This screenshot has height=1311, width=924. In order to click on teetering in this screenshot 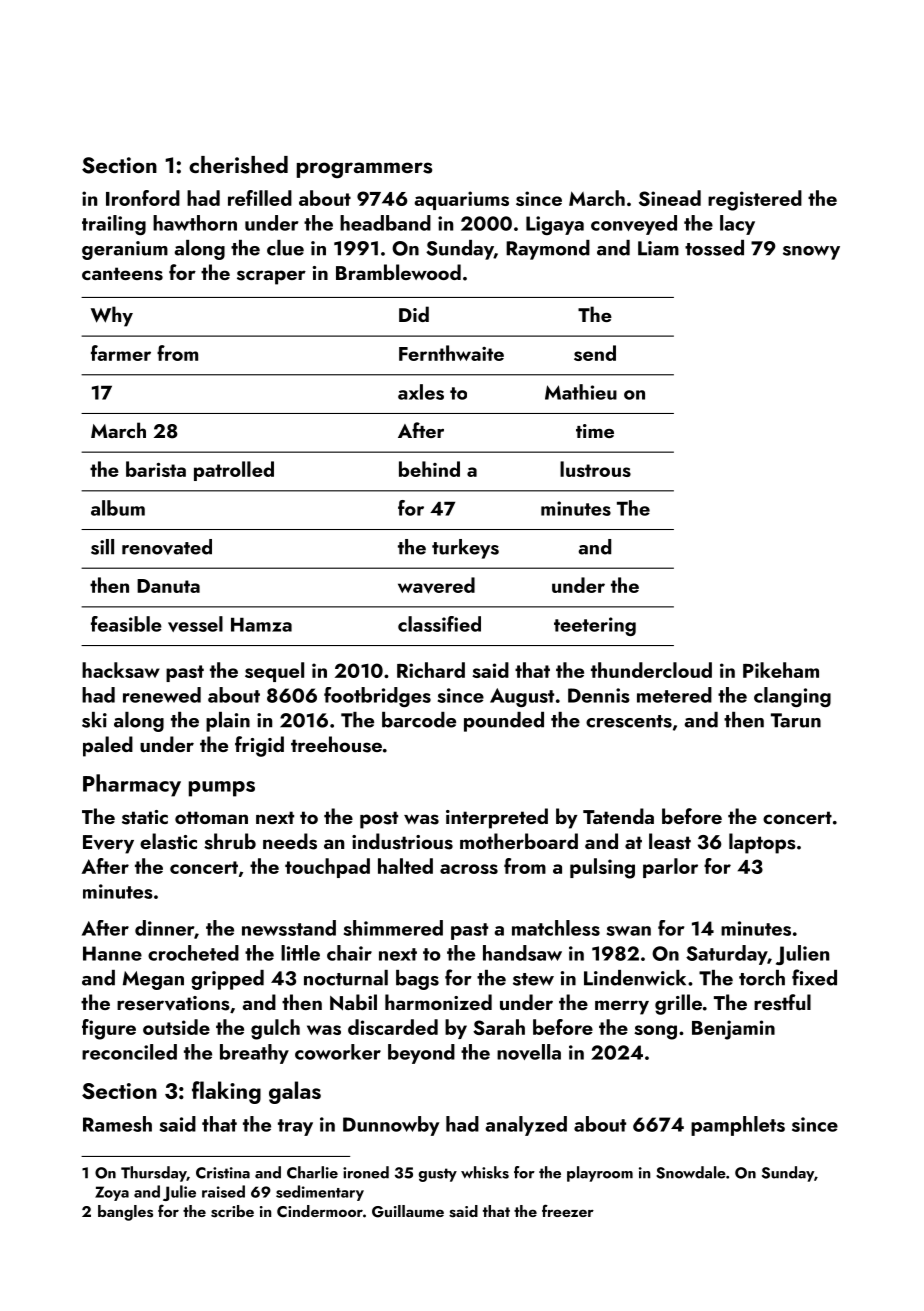, I will do `click(595, 626)`.
